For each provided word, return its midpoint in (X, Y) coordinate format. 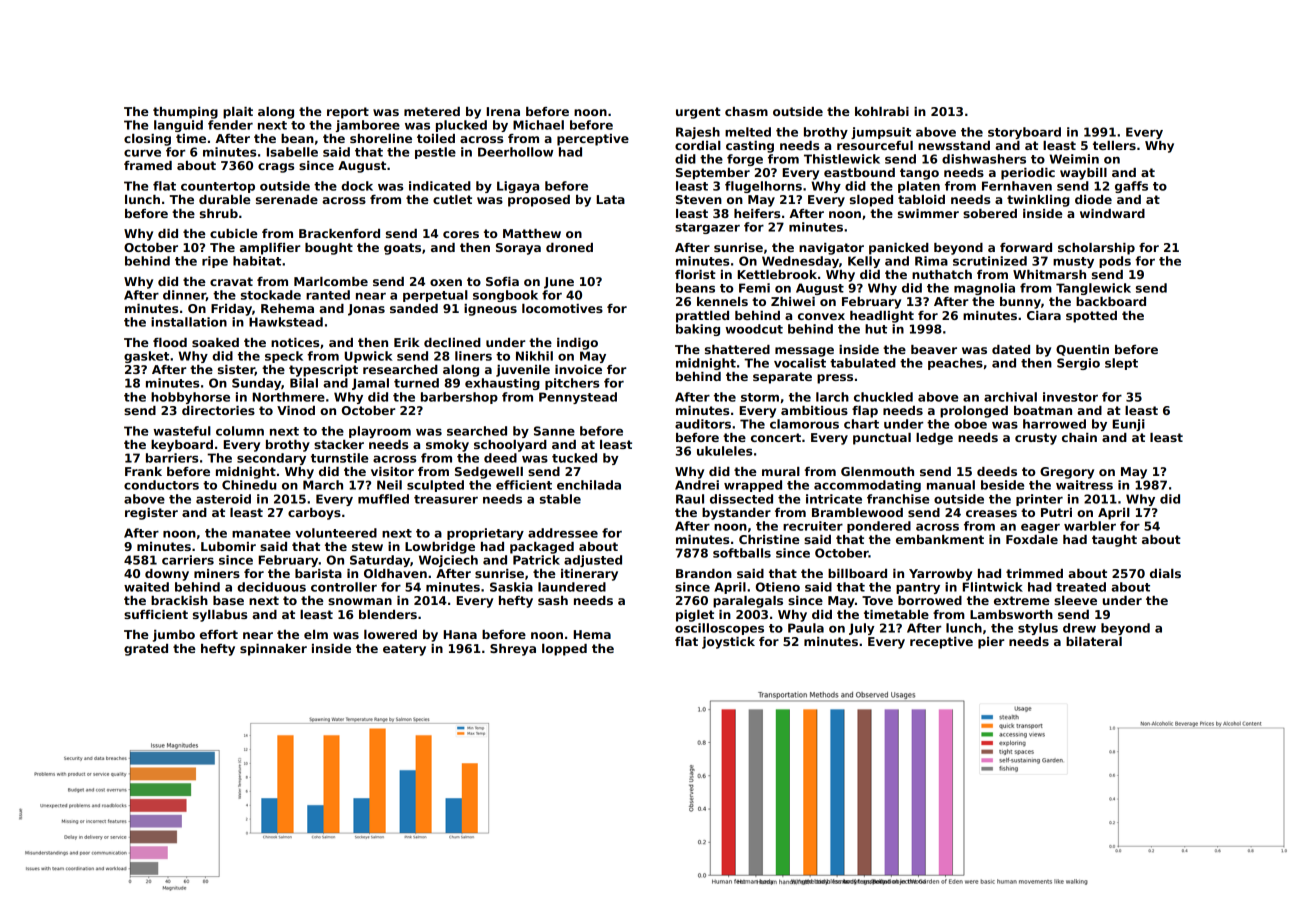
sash (553, 600)
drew (1079, 628)
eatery (404, 650)
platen (919, 187)
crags (276, 168)
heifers (757, 213)
